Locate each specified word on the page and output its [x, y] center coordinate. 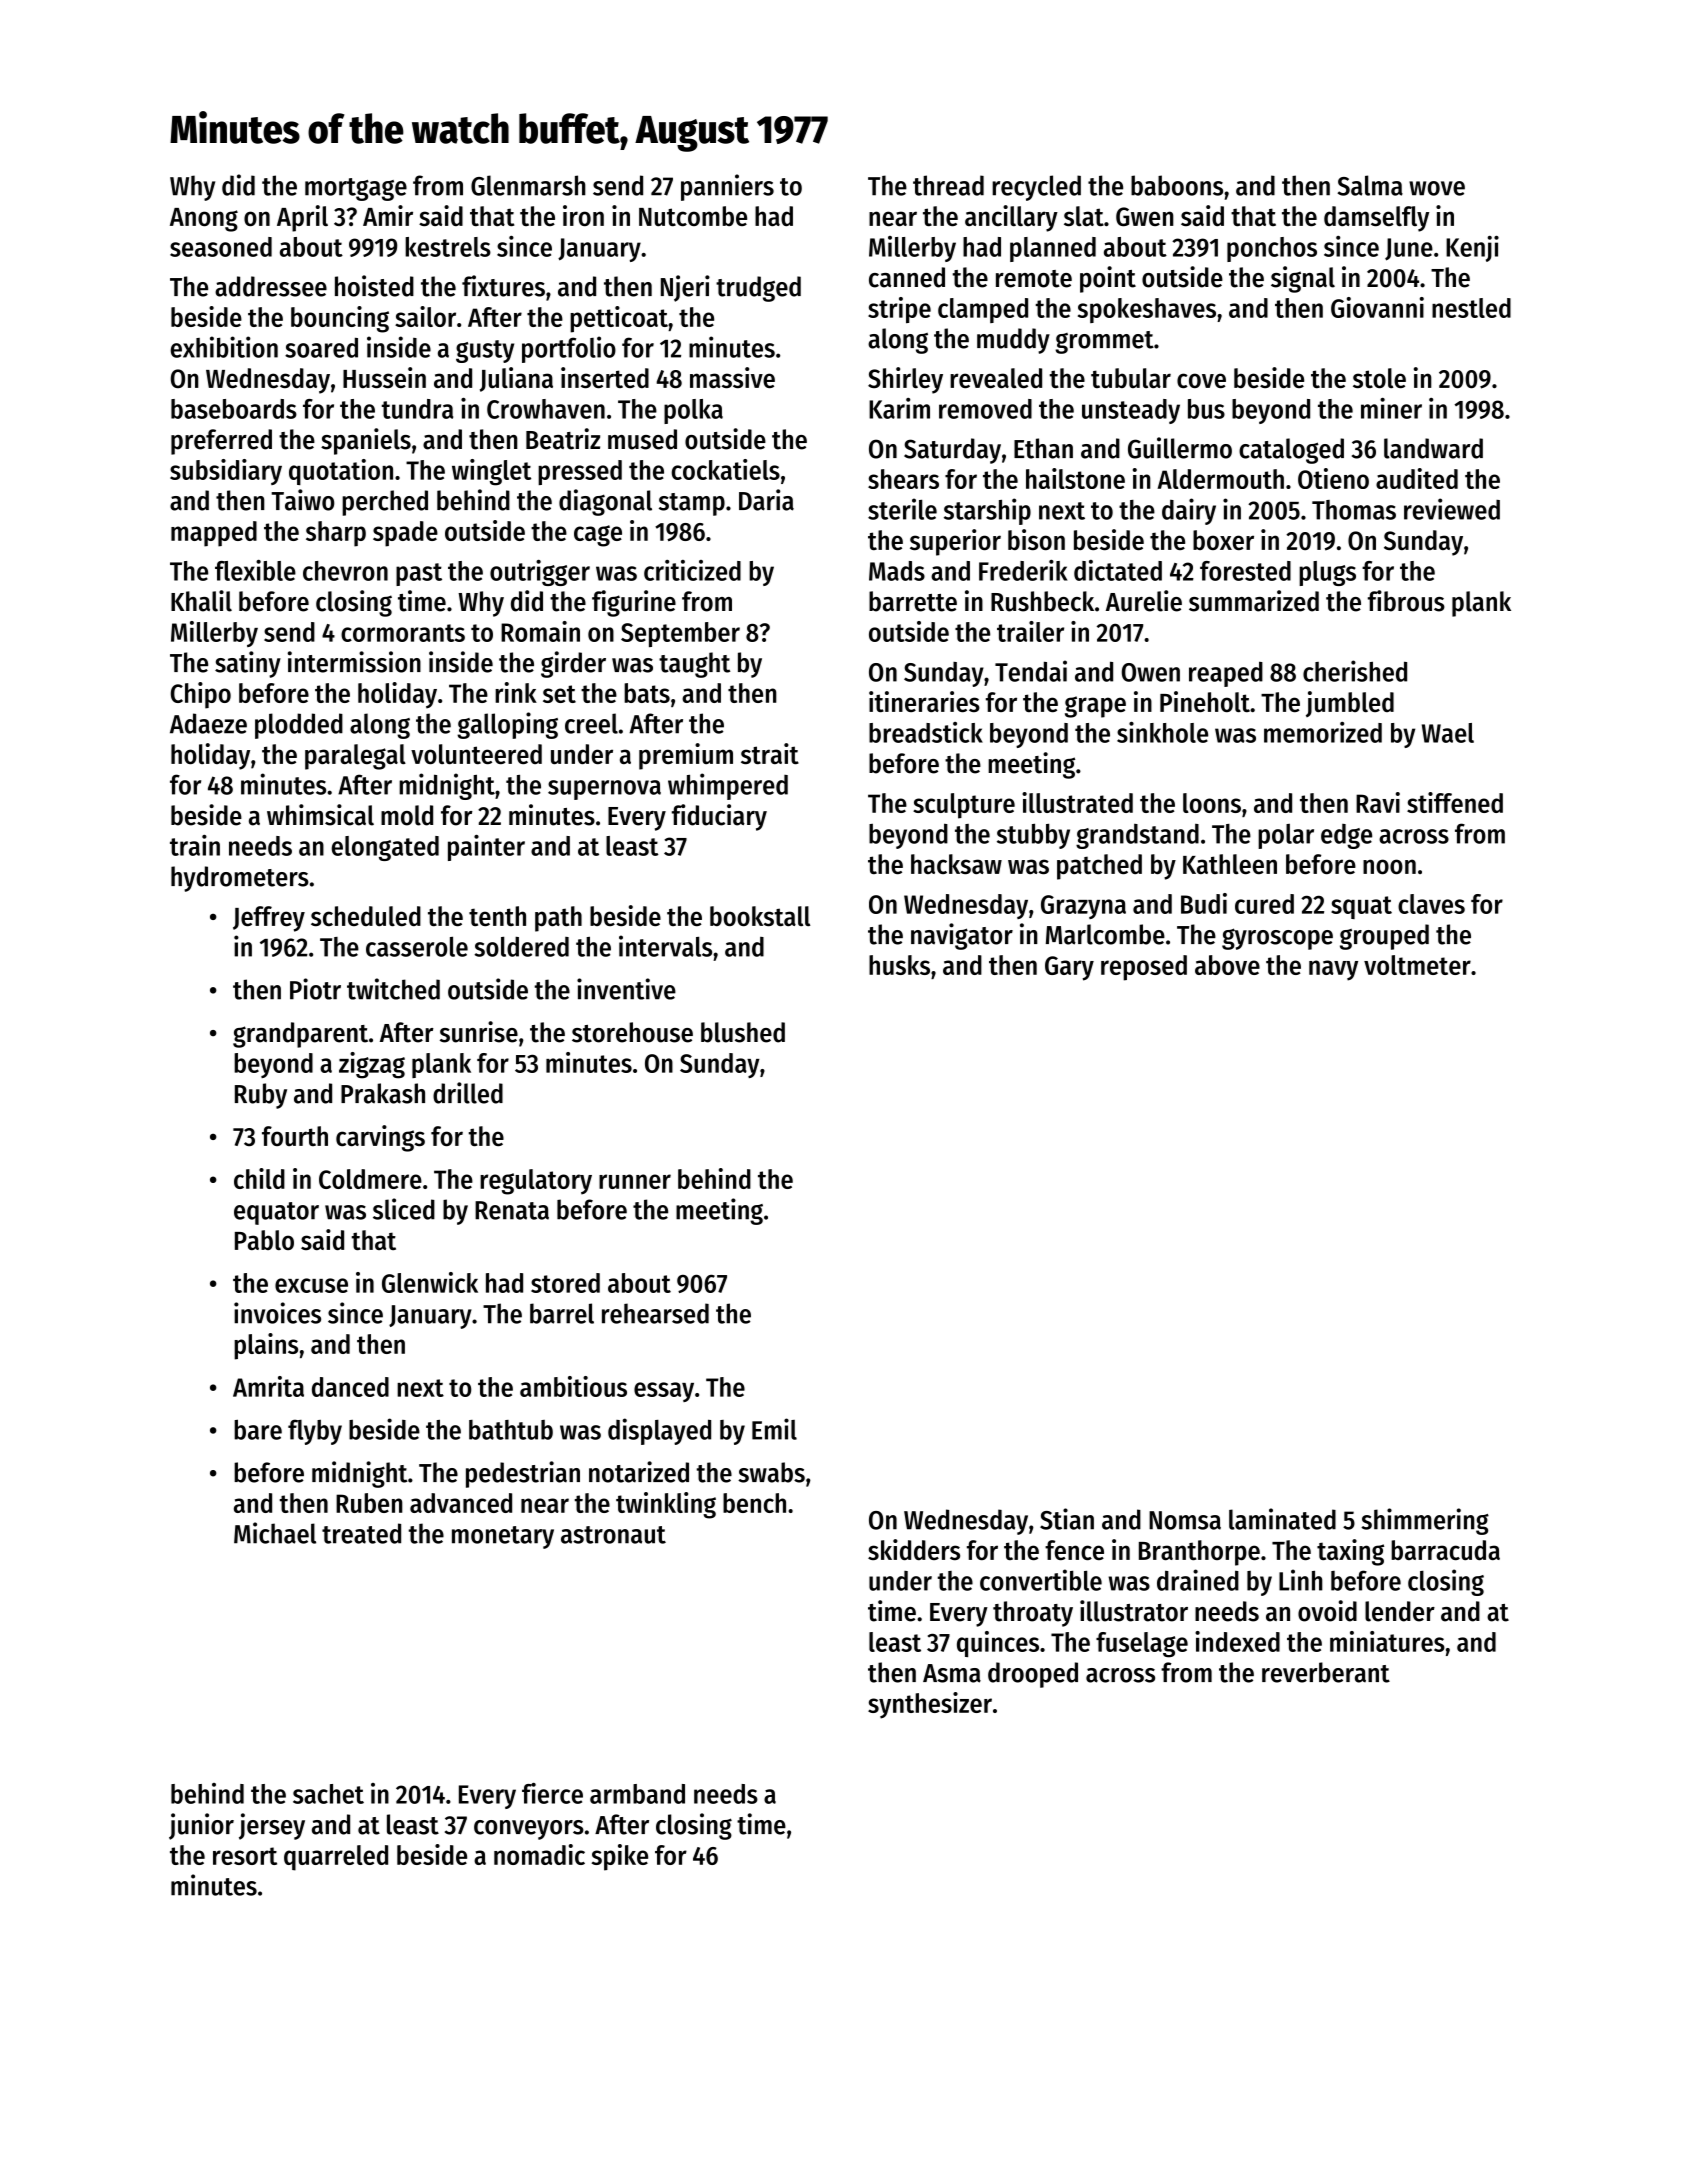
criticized [692, 570]
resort [245, 1856]
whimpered [728, 786]
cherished [1355, 671]
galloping [507, 725]
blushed [743, 1032]
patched [1099, 867]
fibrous [1406, 601]
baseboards [234, 409]
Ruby [261, 1096]
